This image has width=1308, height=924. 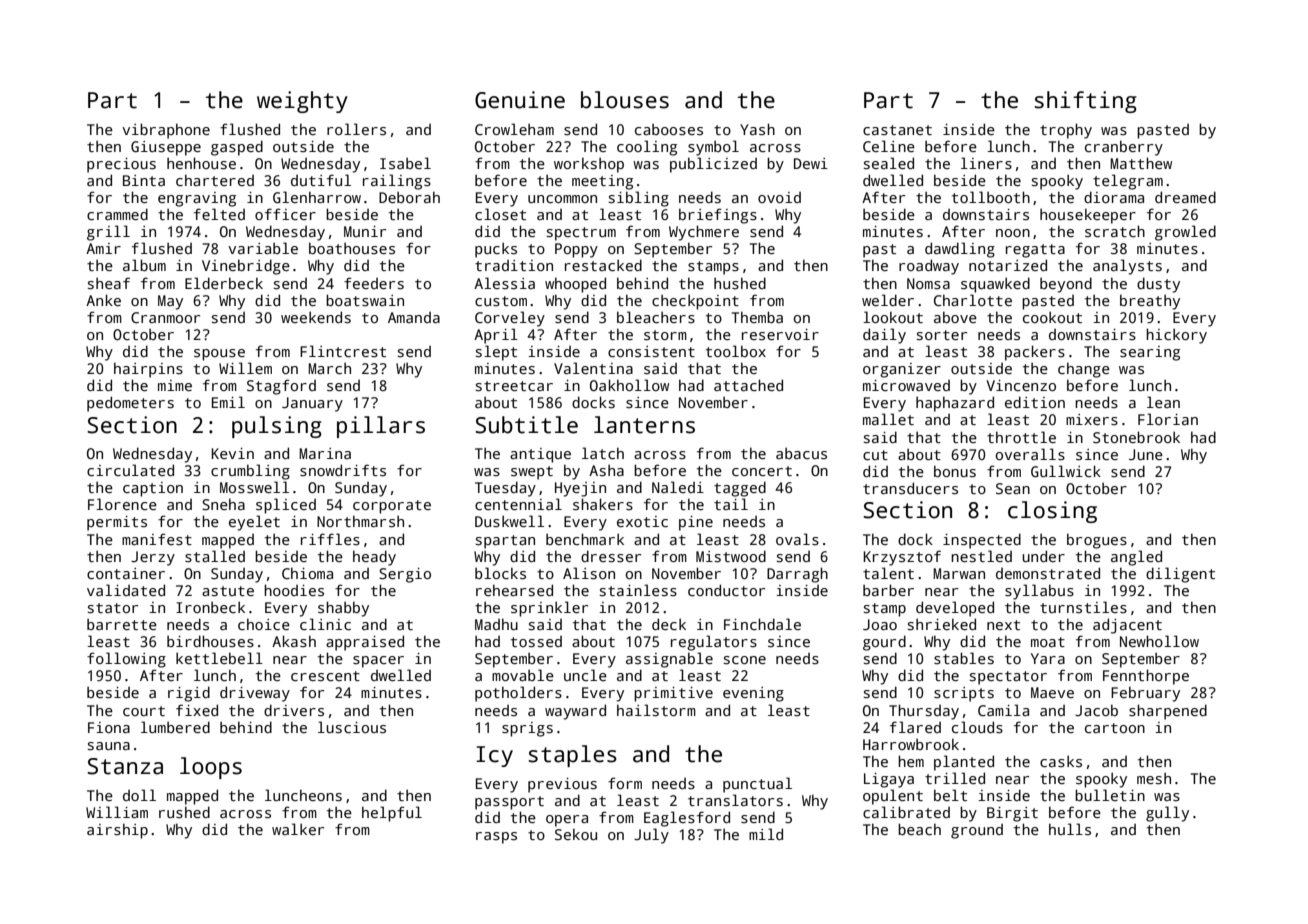 What do you see at coordinates (593, 368) in the image?
I see `Valentina` at bounding box center [593, 368].
